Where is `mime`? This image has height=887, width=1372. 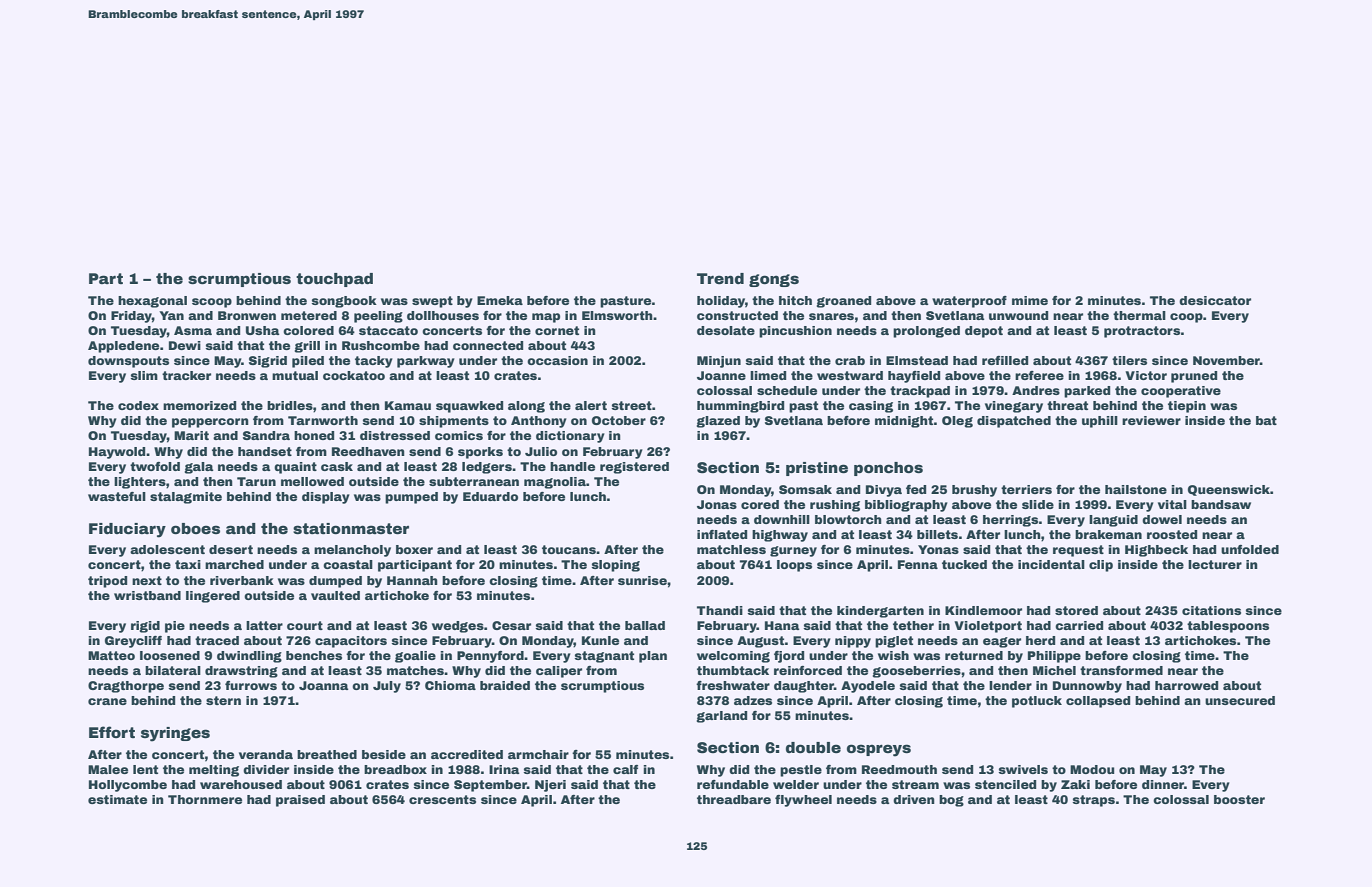
mime is located at coordinates (1030, 300).
